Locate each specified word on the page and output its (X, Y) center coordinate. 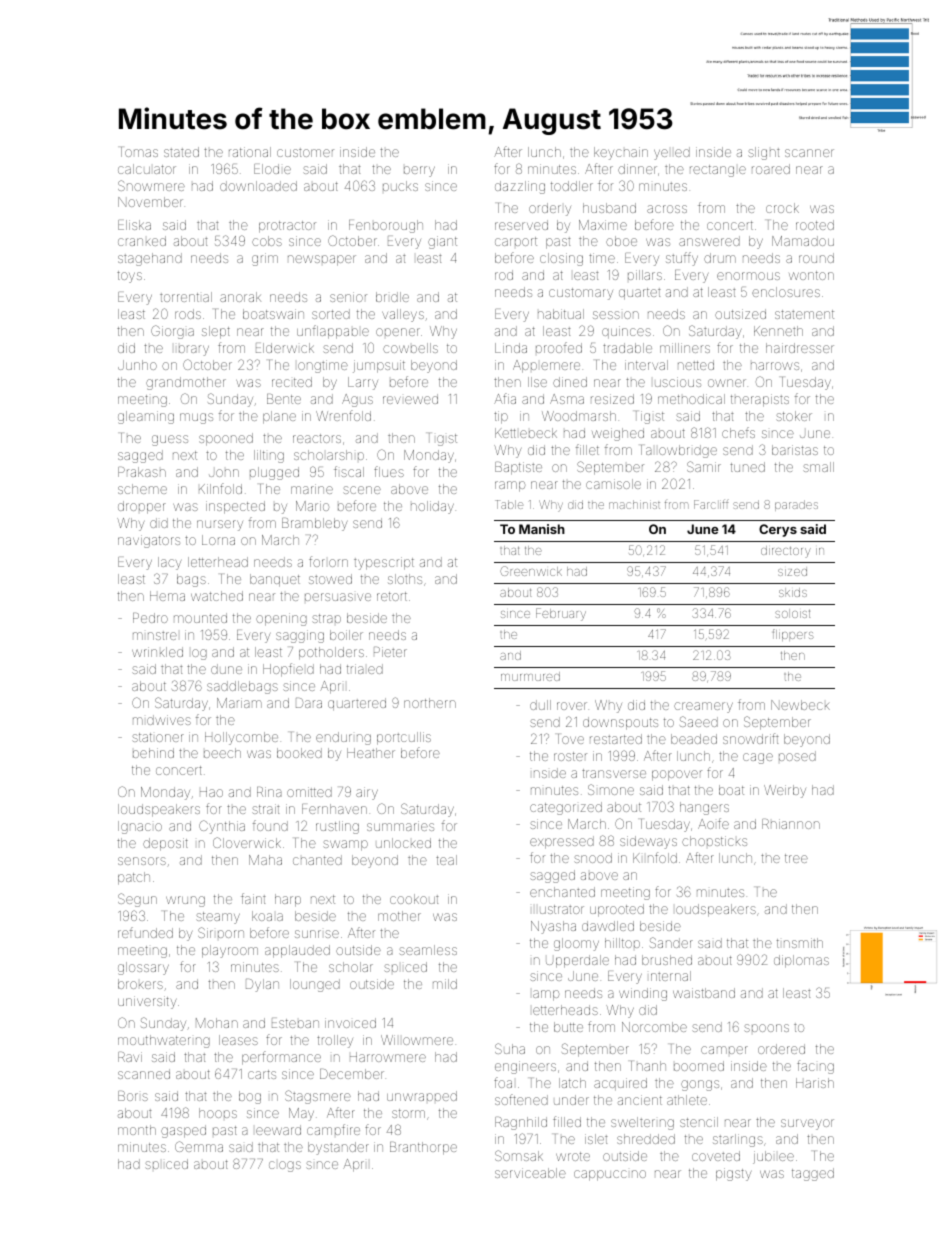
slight (764, 153)
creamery (703, 707)
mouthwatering (164, 1041)
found (270, 825)
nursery (220, 525)
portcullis (404, 738)
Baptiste (518, 468)
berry (419, 171)
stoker (794, 416)
